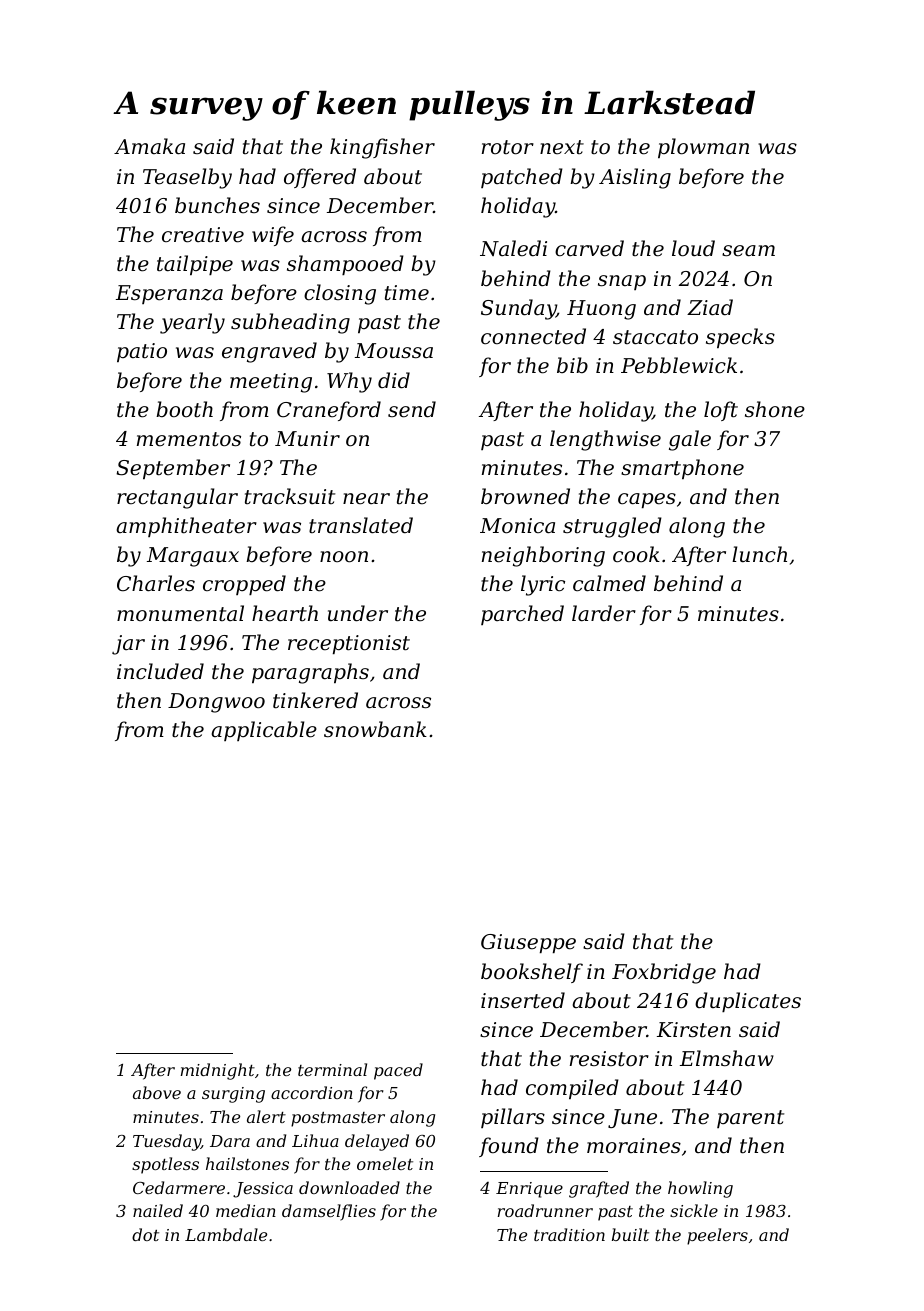 The height and width of the image is (1311, 924). What do you see at coordinates (545, 1210) in the image?
I see `roadrunner` at bounding box center [545, 1210].
